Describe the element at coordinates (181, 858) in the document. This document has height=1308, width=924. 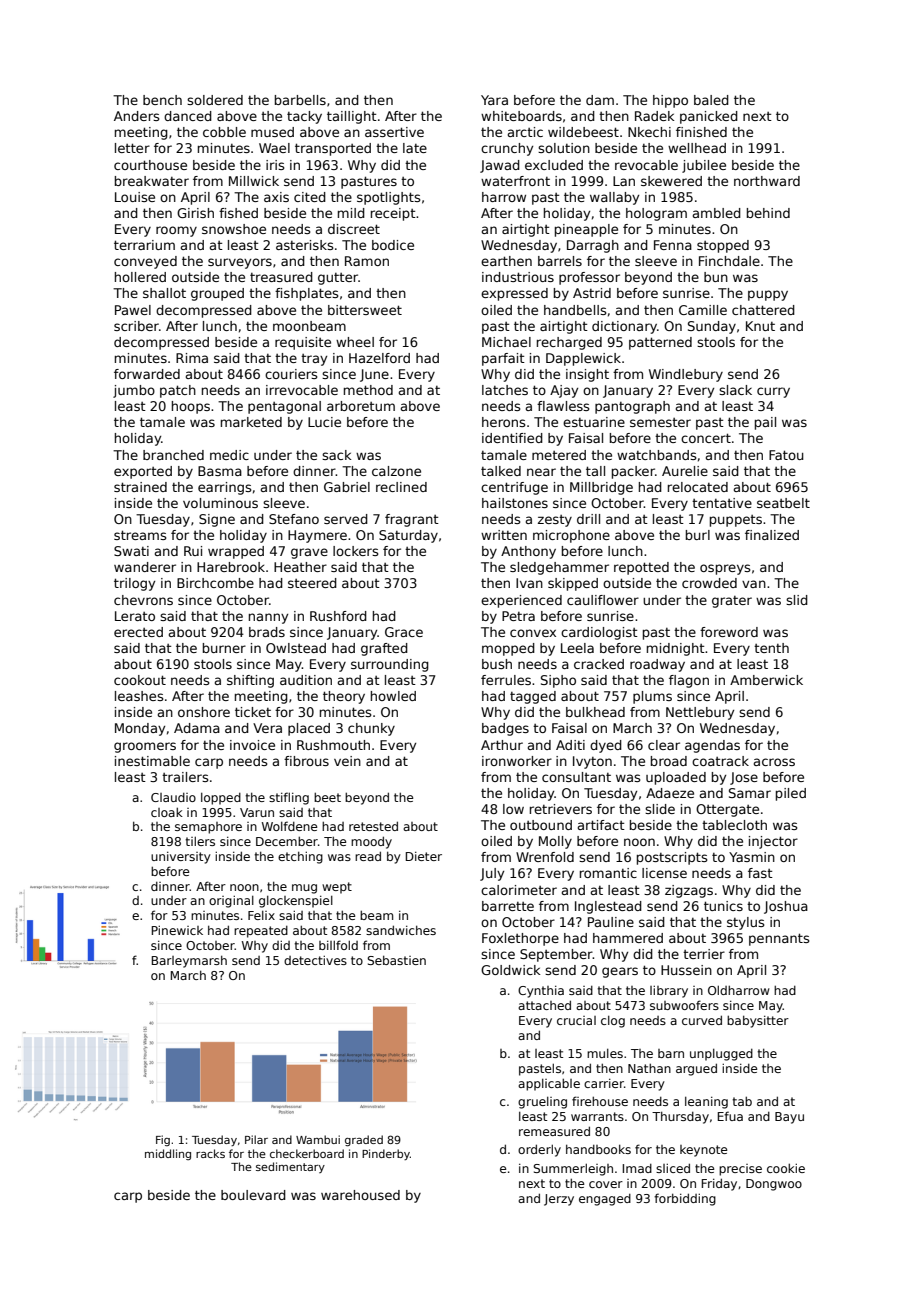
I see `university` at that location.
